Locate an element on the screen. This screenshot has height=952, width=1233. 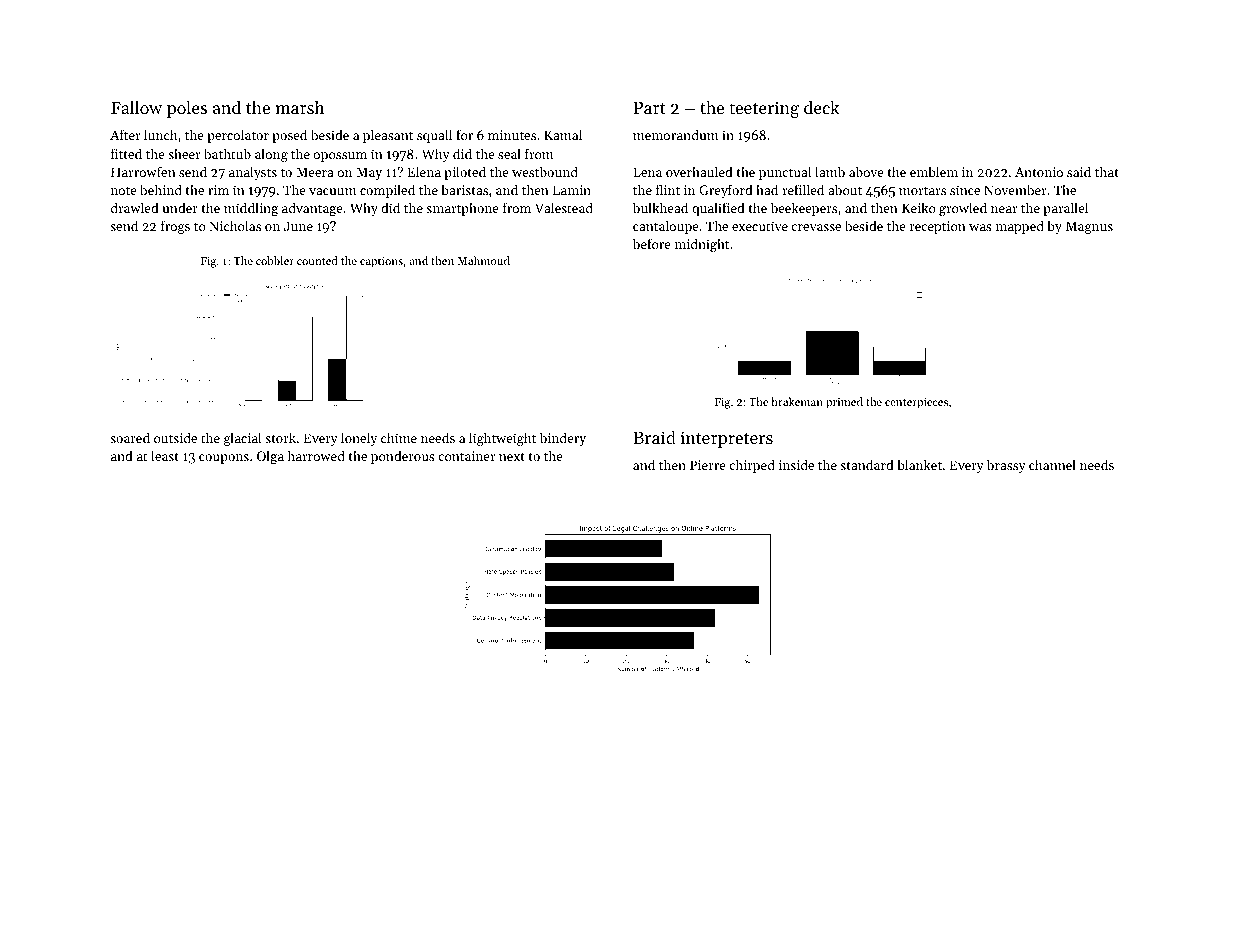
Mahmoud is located at coordinates (484, 260).
